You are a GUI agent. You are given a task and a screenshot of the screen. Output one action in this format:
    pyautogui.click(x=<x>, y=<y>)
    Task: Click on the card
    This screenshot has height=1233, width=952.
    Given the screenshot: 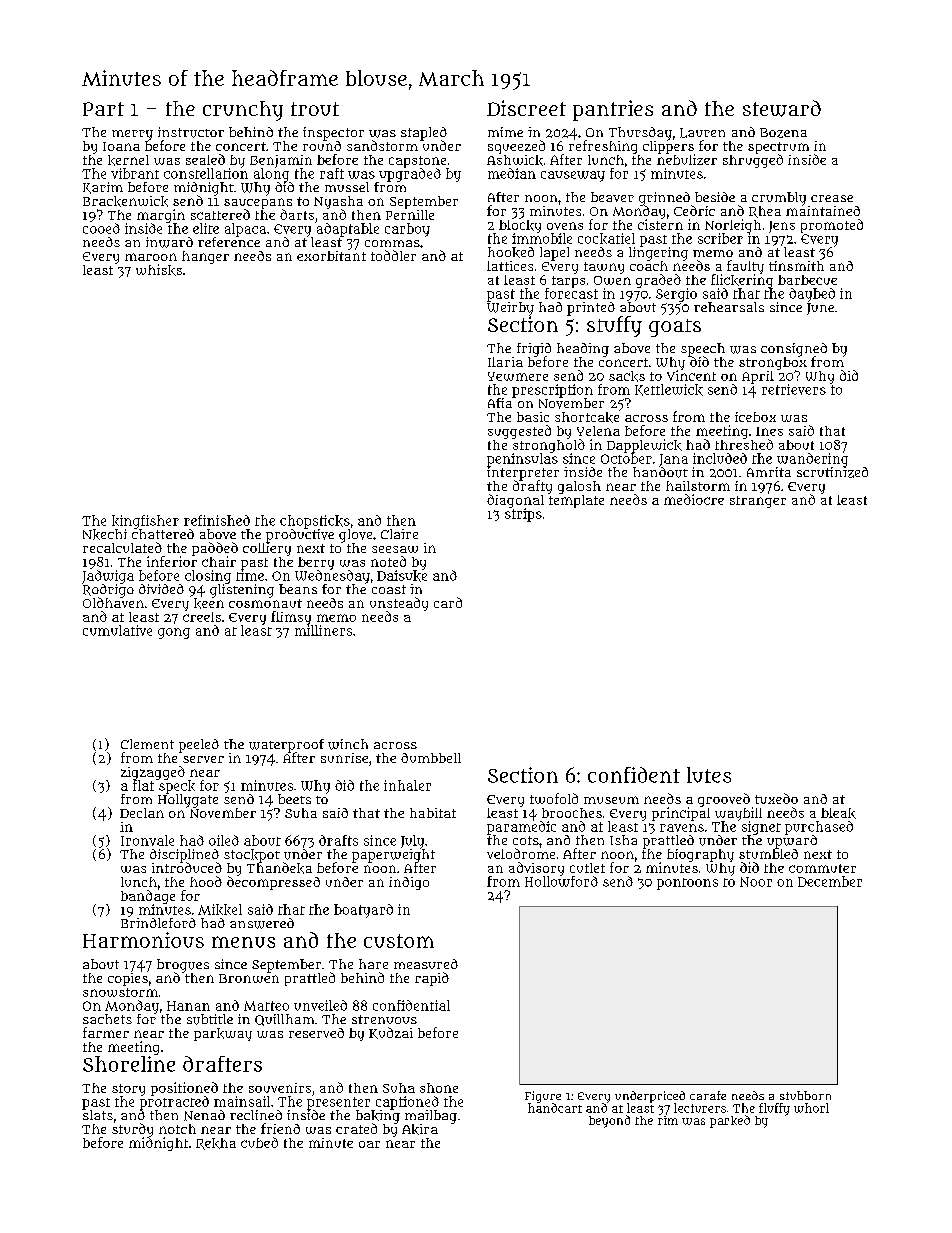 What is the action you would take?
    pyautogui.click(x=448, y=602)
